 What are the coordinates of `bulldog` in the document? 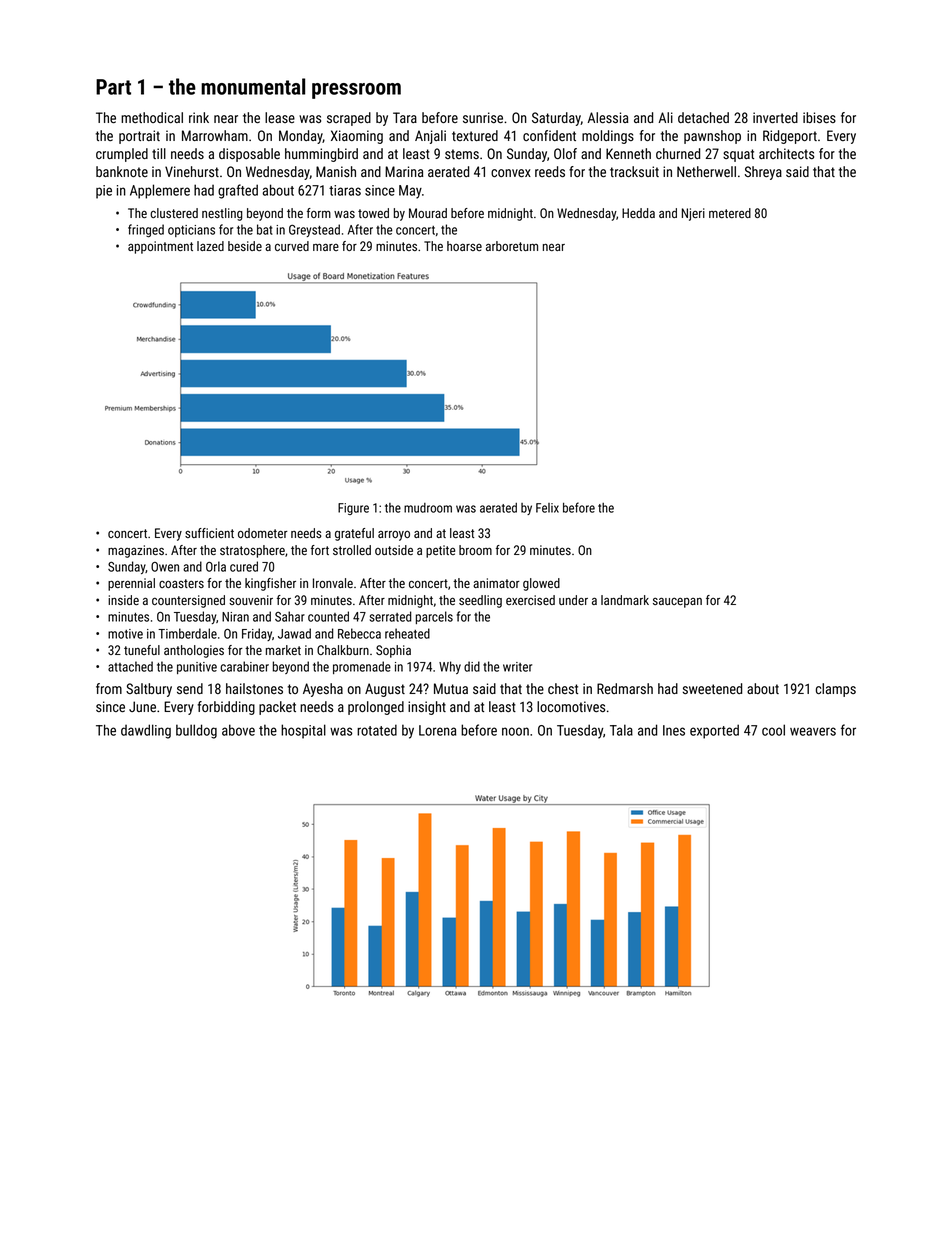 It's located at (196, 731).
